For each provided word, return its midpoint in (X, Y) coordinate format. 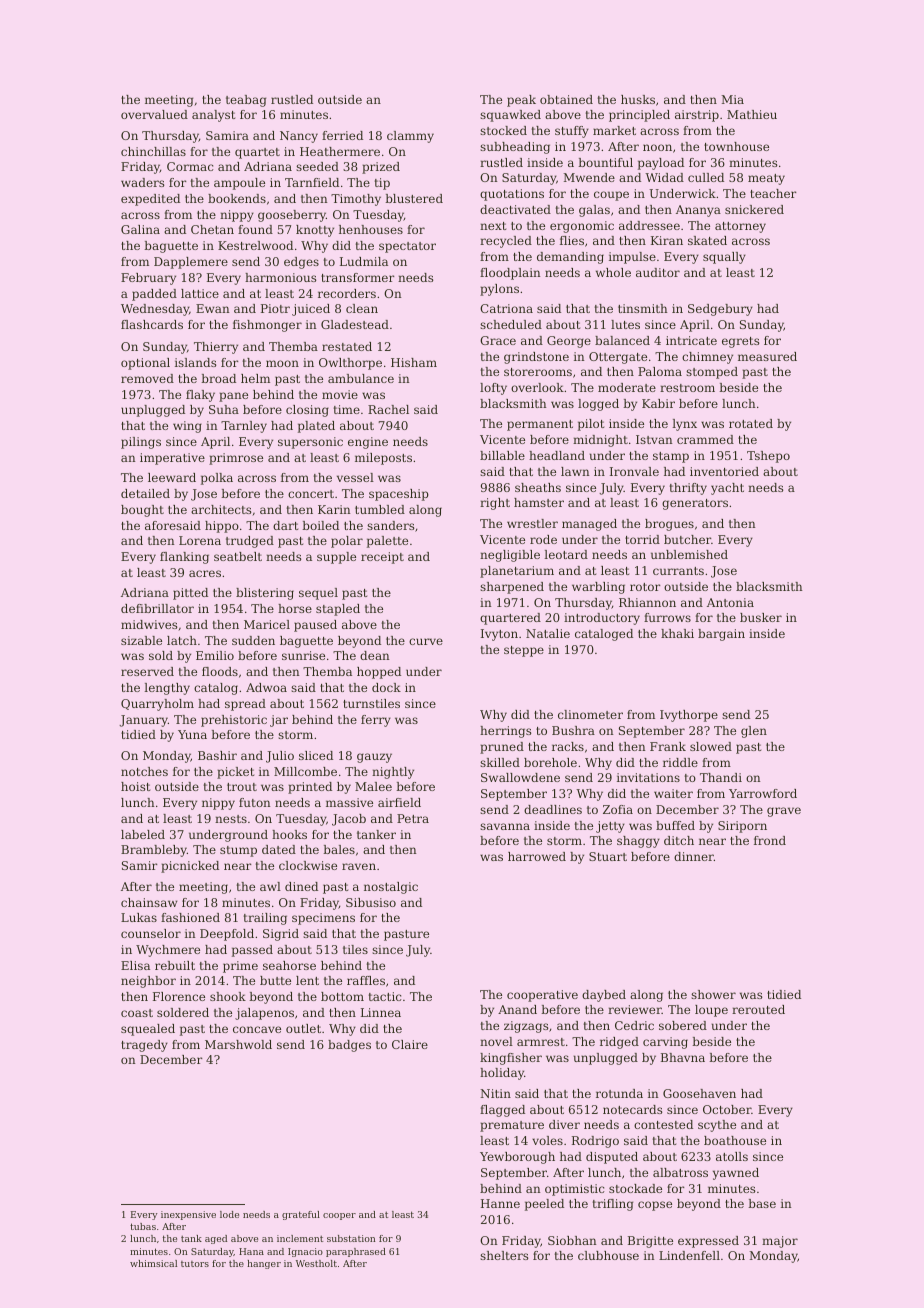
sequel (318, 594)
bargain (721, 635)
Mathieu (752, 114)
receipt (382, 558)
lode (229, 1214)
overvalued (154, 114)
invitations (648, 777)
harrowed (537, 856)
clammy (410, 137)
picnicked (190, 867)
